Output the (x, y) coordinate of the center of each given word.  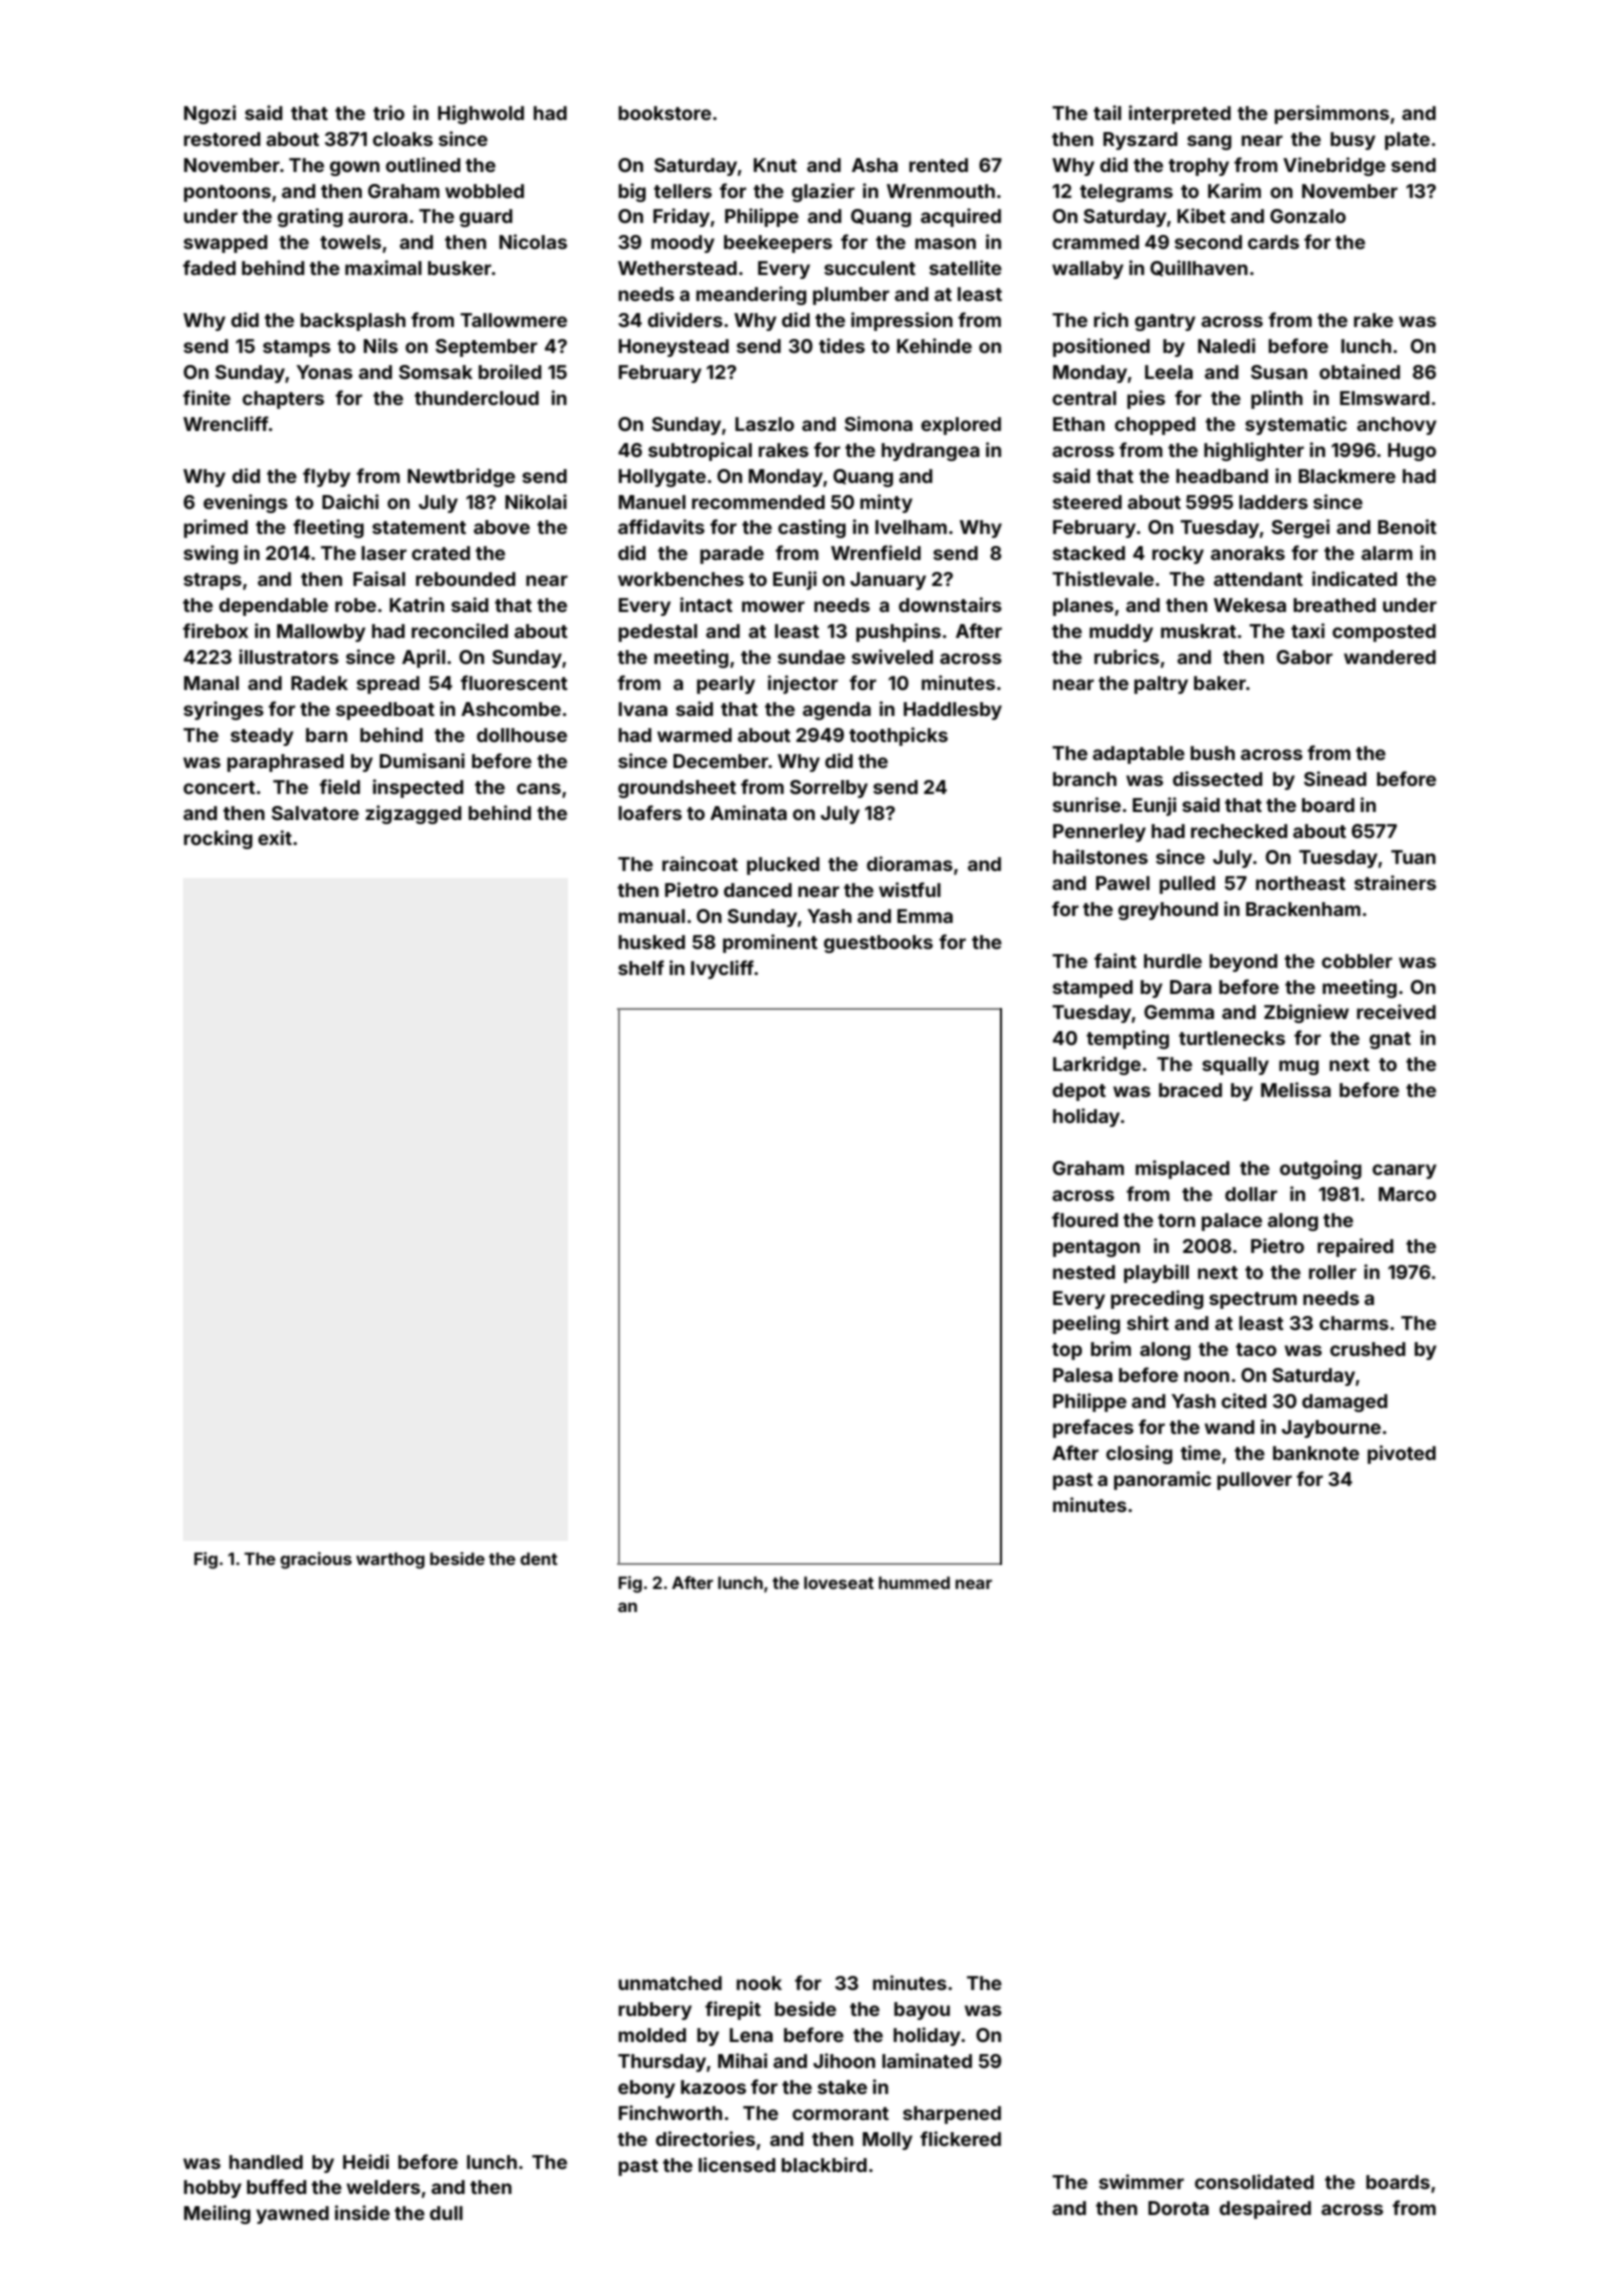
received (1396, 1011)
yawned (292, 2215)
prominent (770, 943)
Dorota (1178, 2208)
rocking (218, 839)
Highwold (481, 114)
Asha (875, 165)
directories (705, 2138)
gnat (1390, 1040)
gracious (316, 1560)
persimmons (1332, 114)
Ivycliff (722, 969)
